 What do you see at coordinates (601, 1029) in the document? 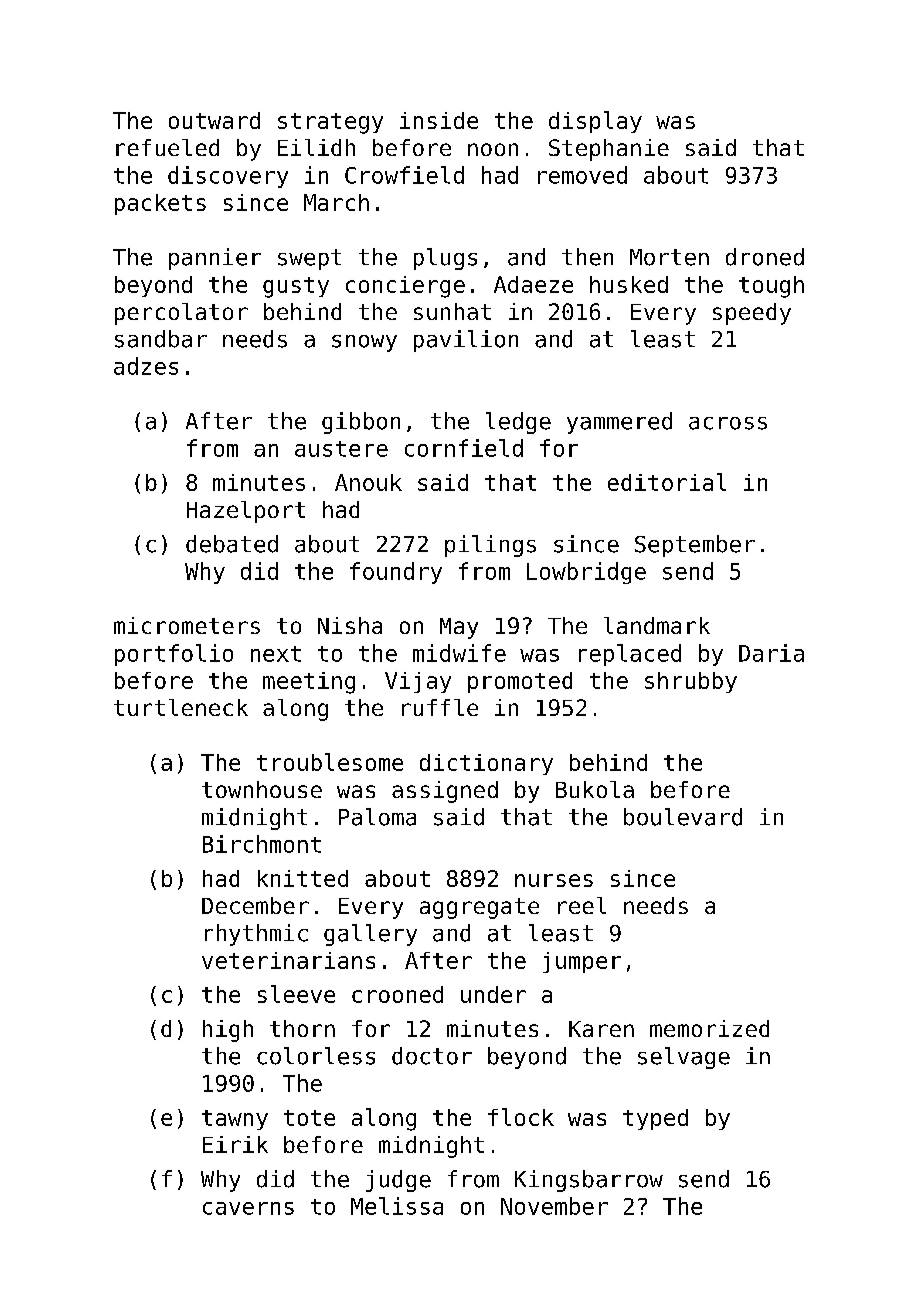
I see `Karen` at bounding box center [601, 1029].
